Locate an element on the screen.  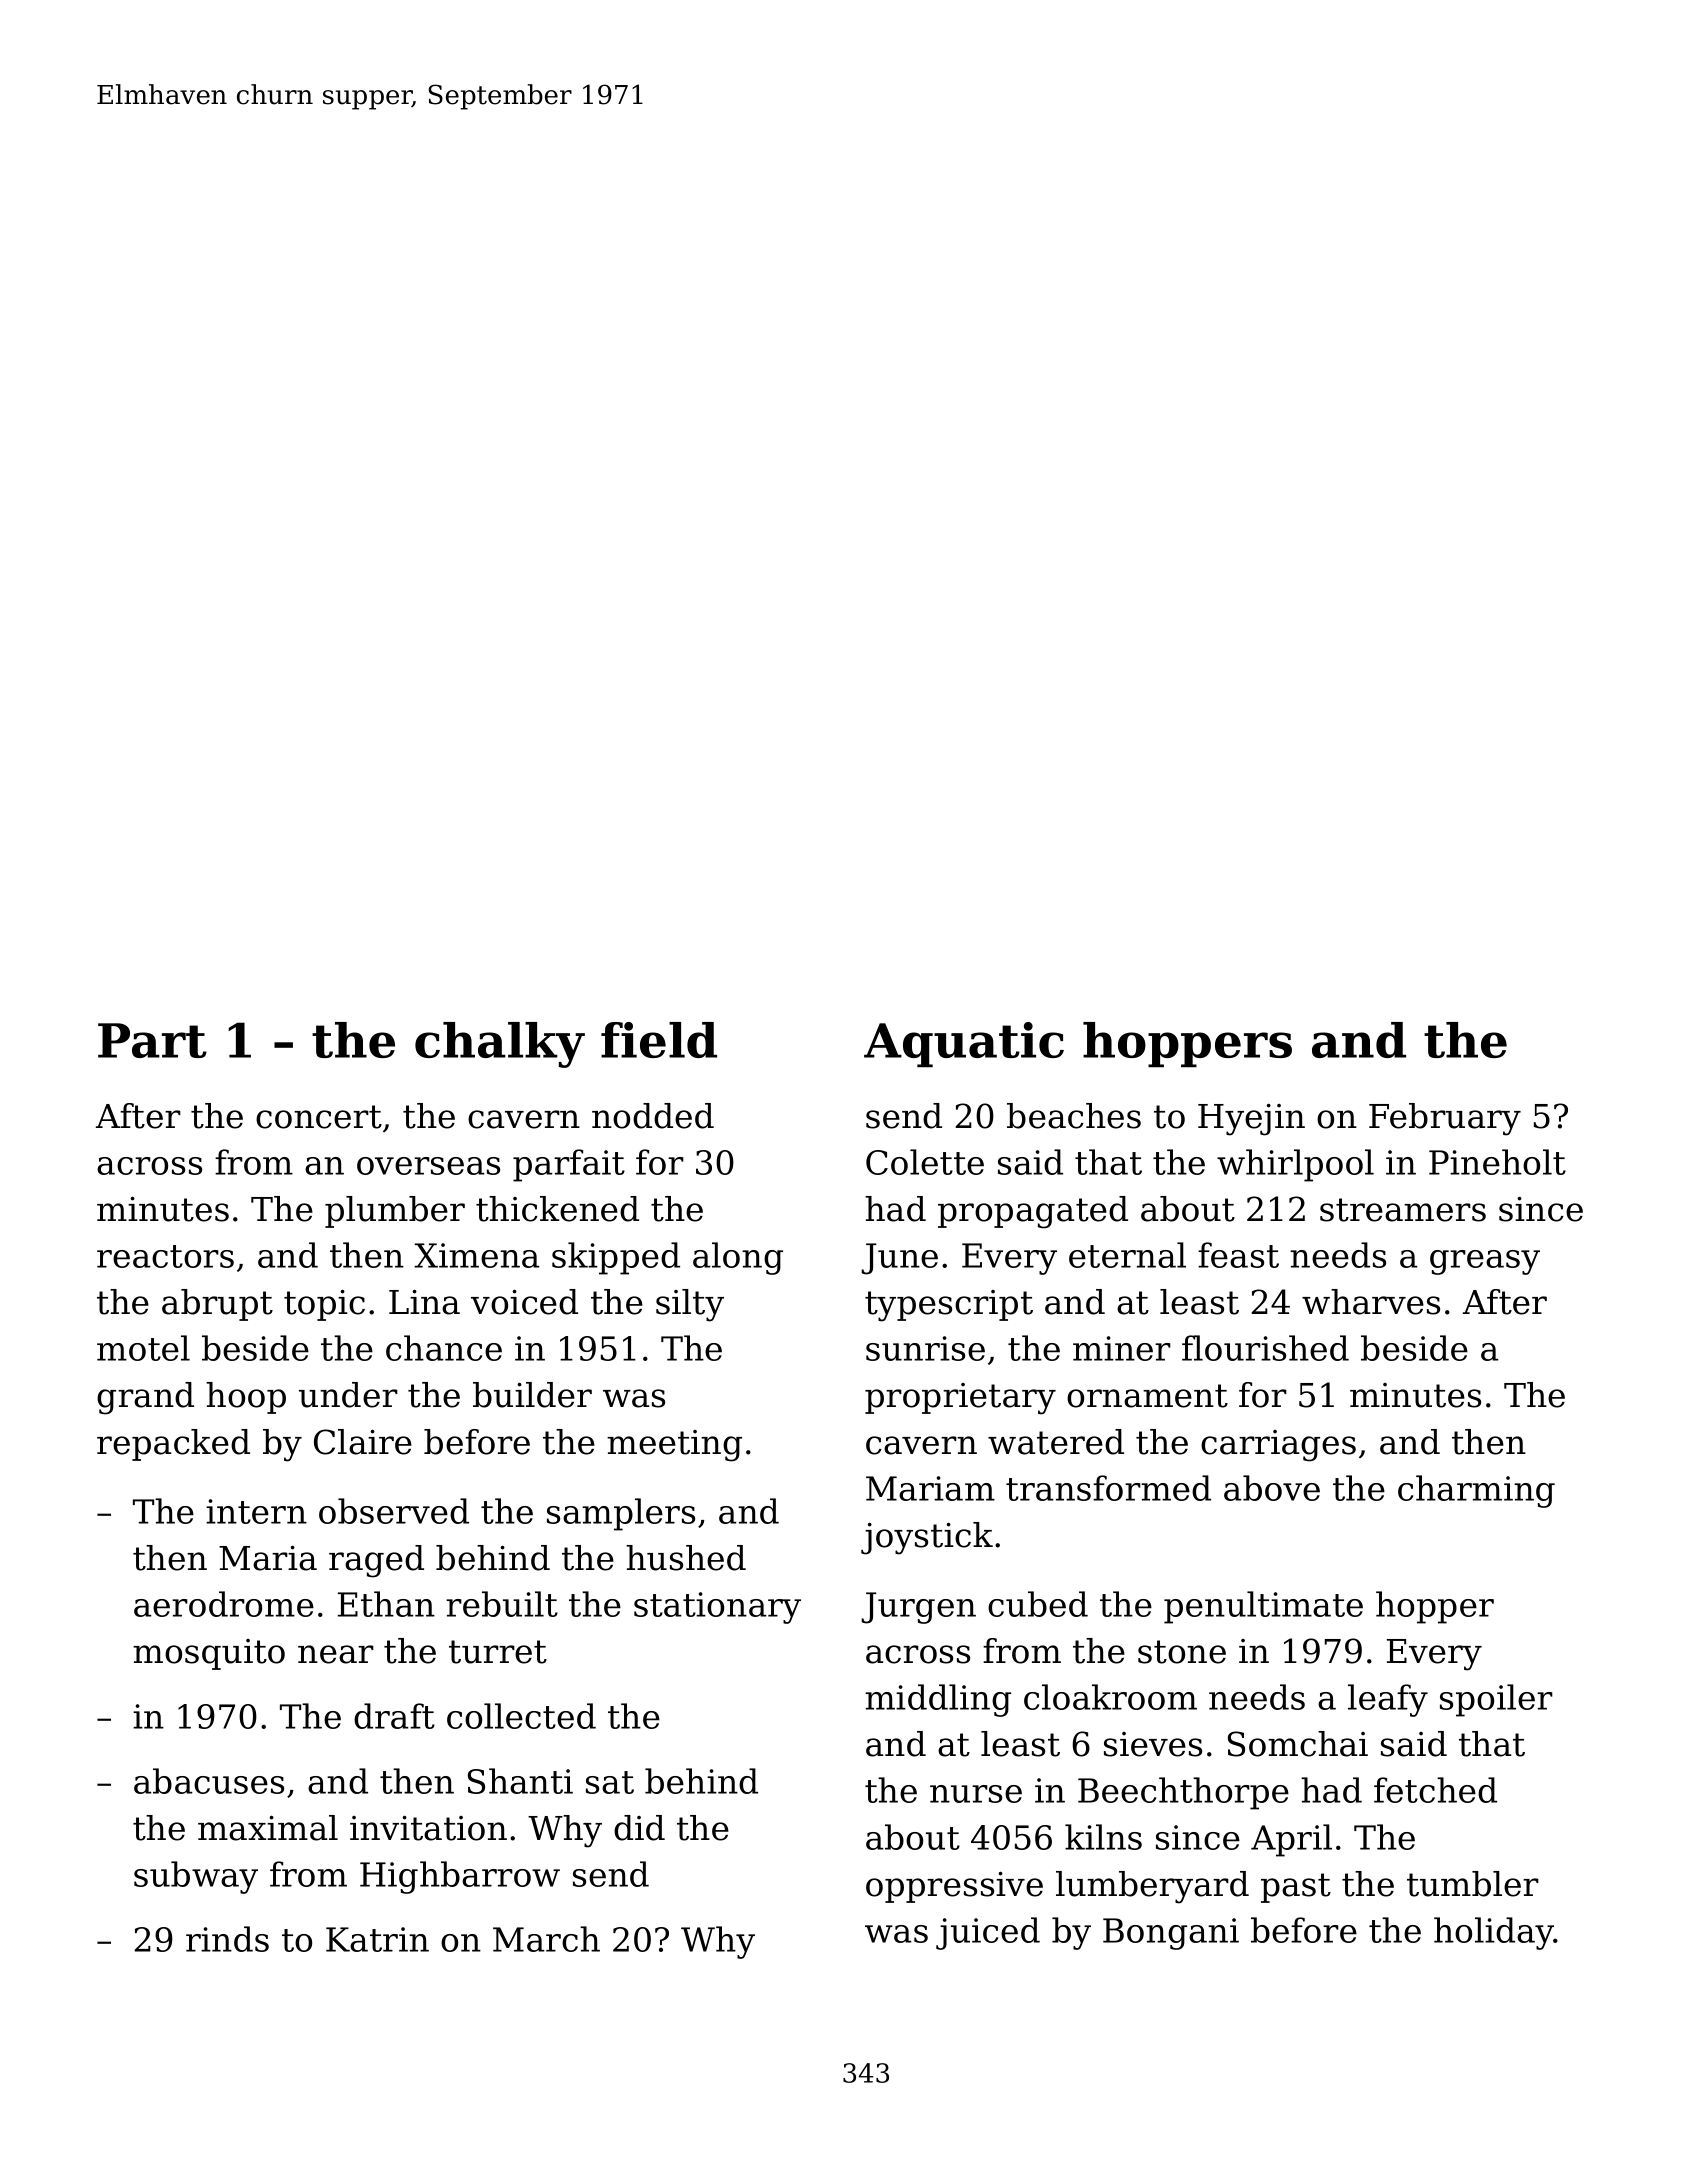
hoop is located at coordinates (246, 1398).
